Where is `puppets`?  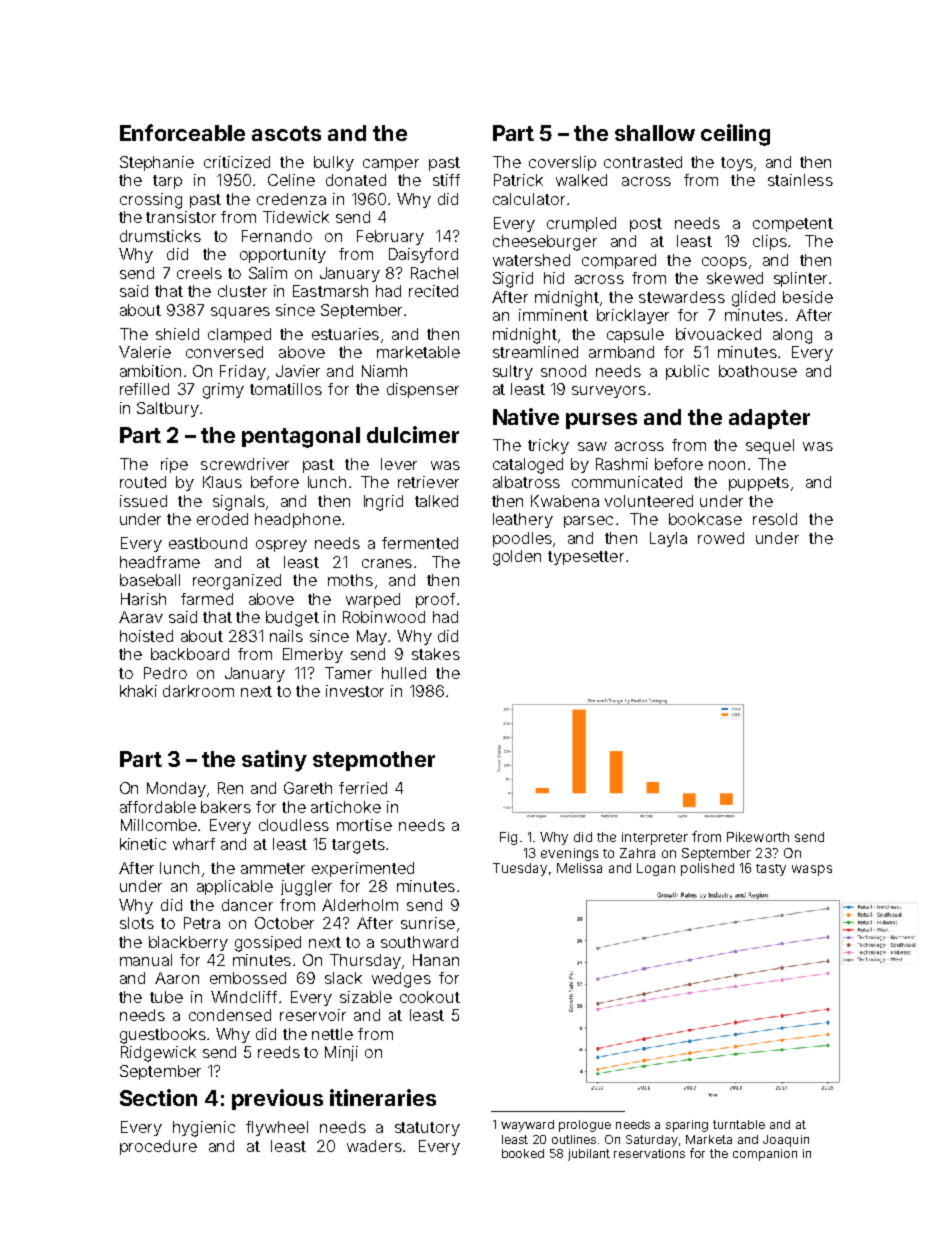
puppets is located at coordinates (759, 484).
